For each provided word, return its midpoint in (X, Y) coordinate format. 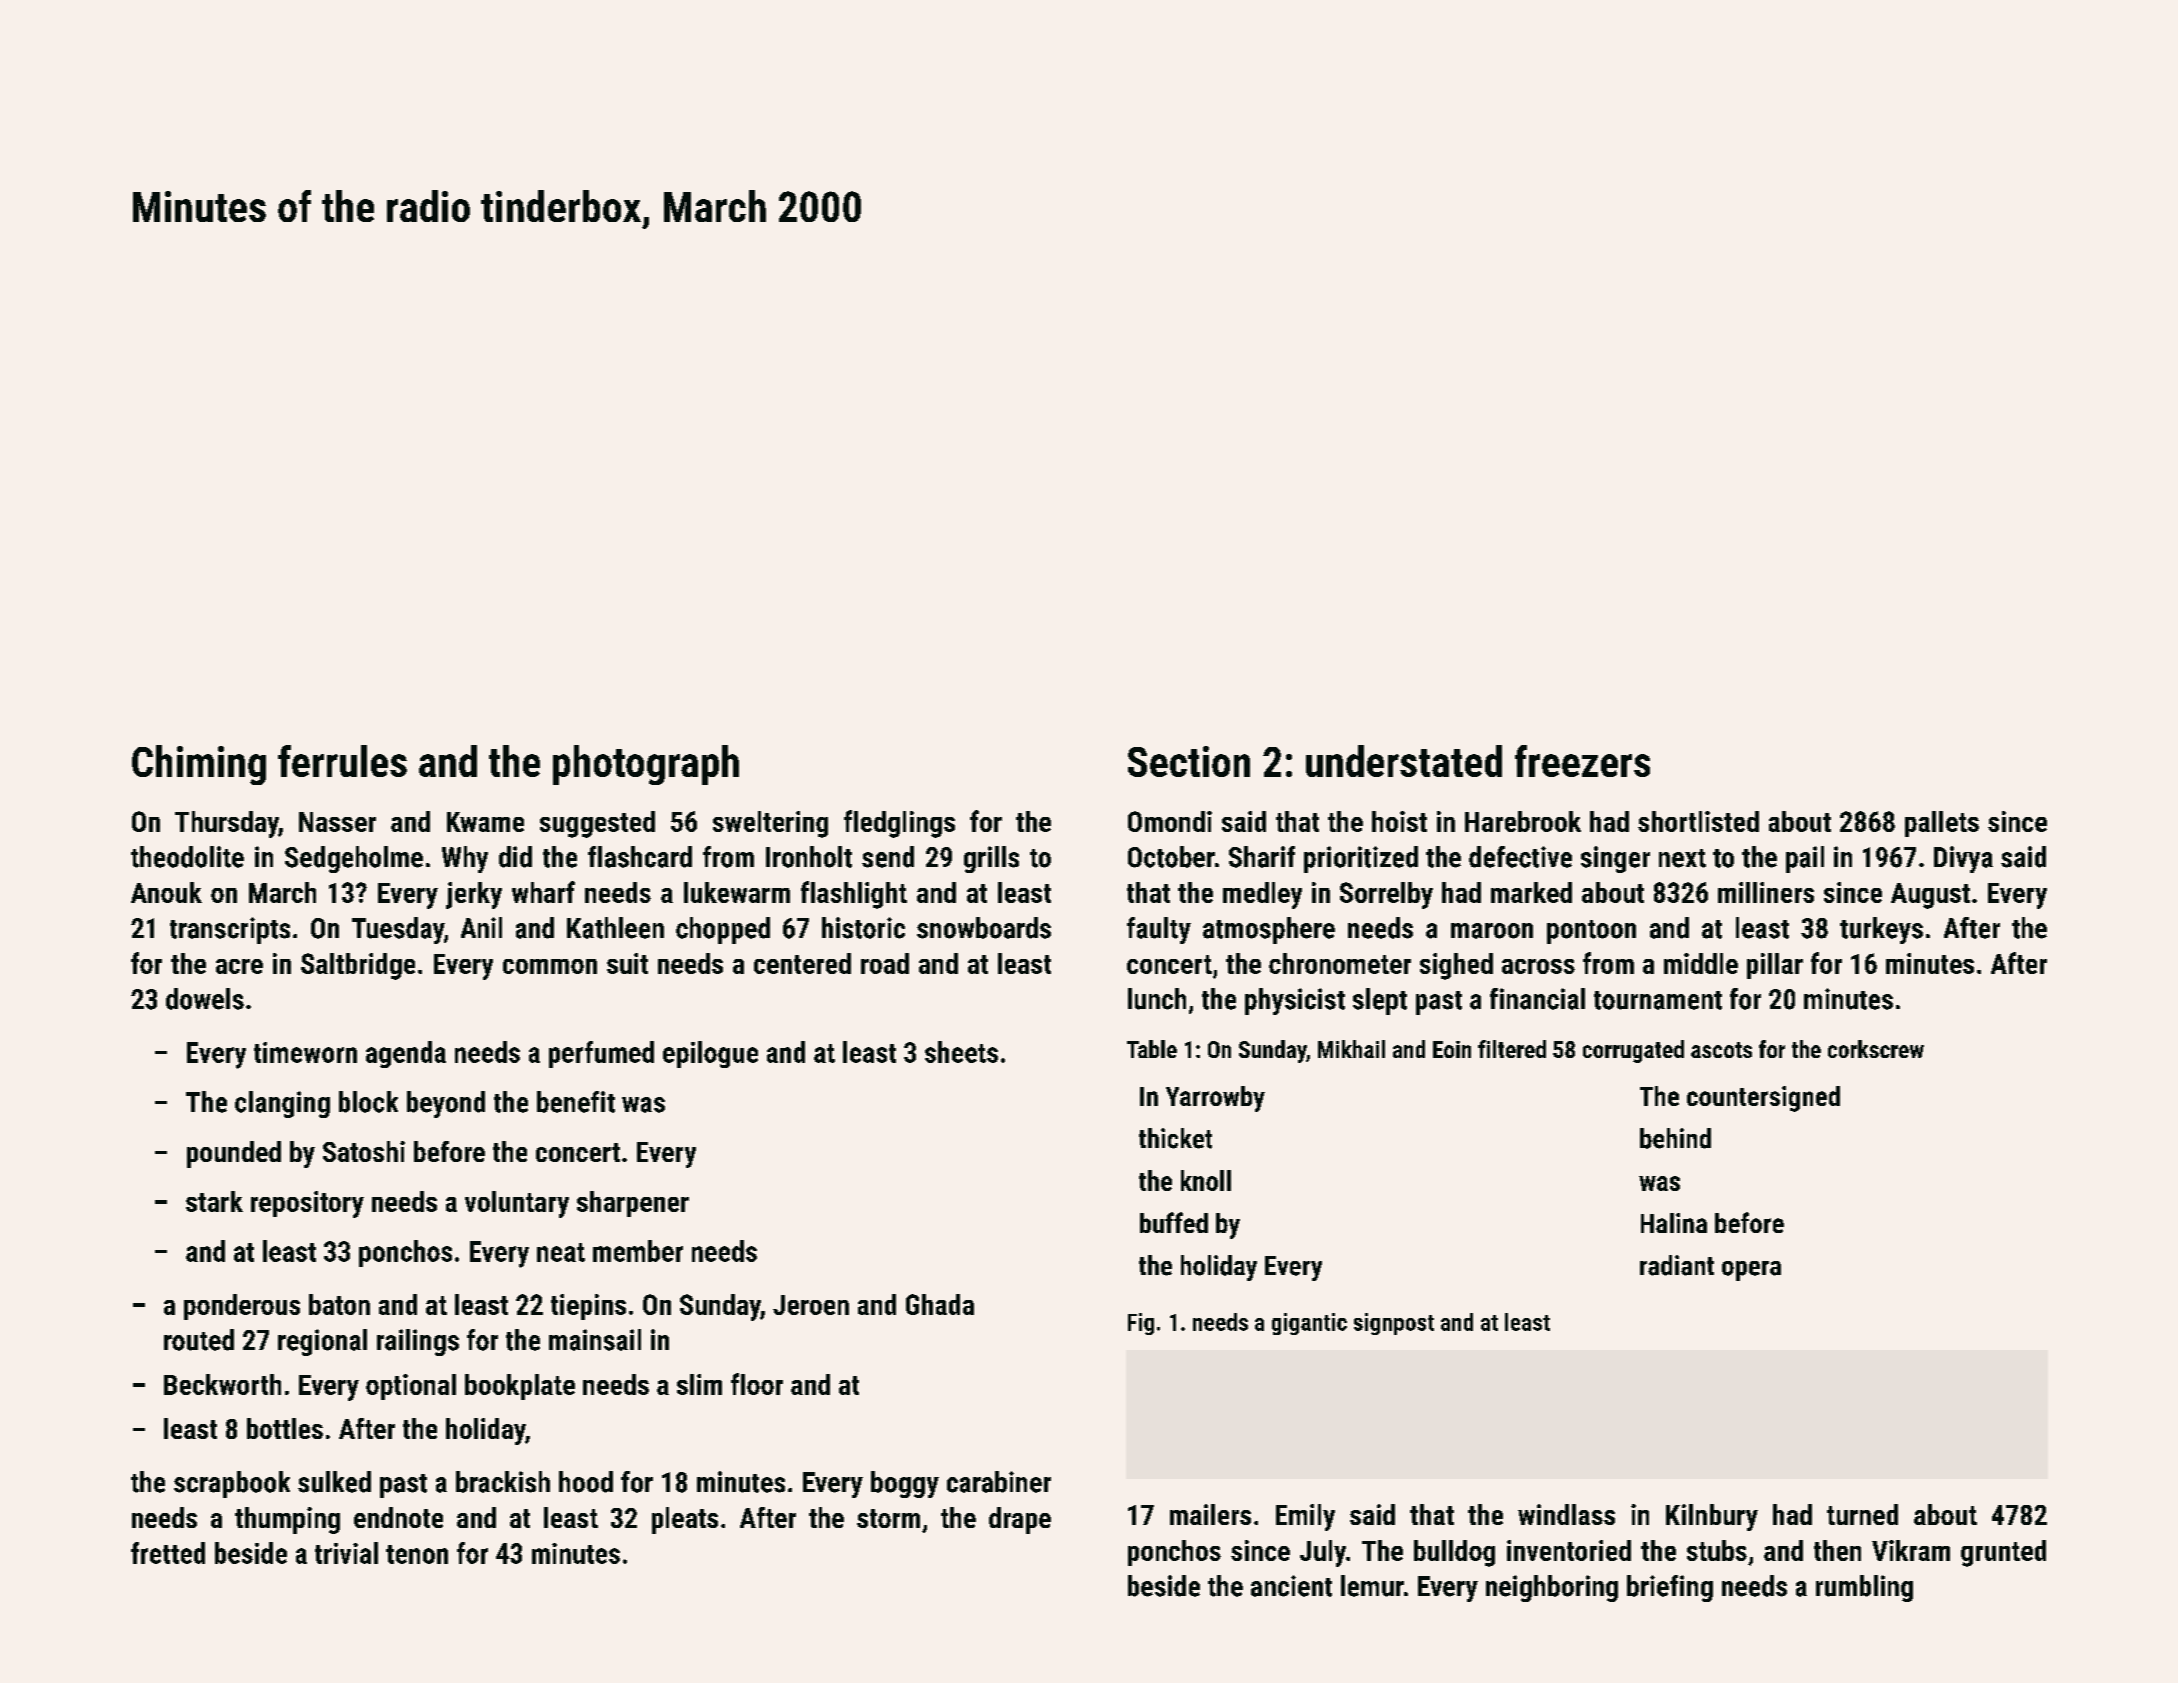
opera (1751, 1271)
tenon (417, 1554)
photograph (646, 765)
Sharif (1262, 857)
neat (561, 1252)
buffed (1174, 1222)
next (1682, 858)
